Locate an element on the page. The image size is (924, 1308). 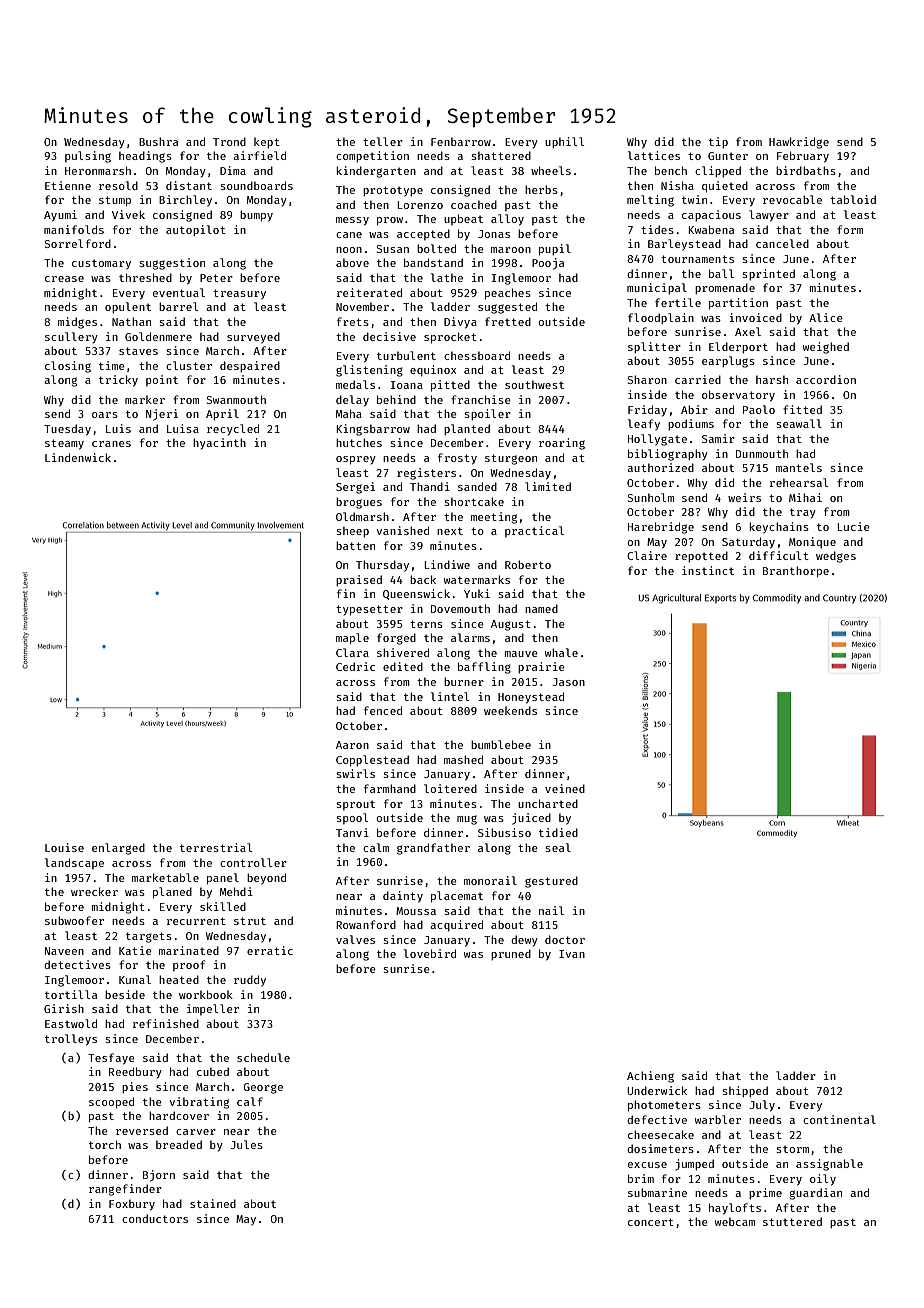
Foxbury is located at coordinates (132, 1205).
